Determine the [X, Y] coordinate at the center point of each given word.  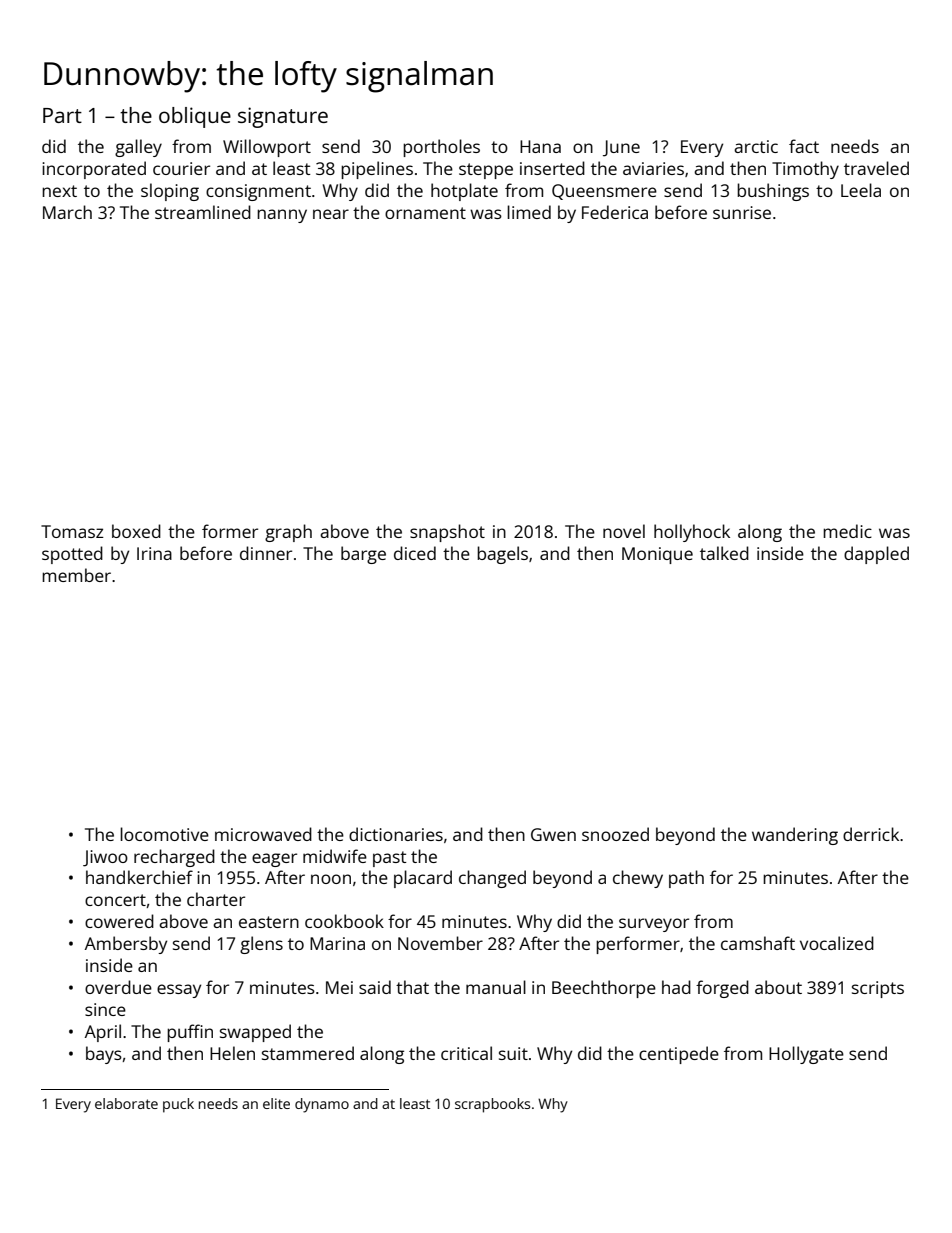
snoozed [615, 834]
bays [104, 1055]
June [621, 148]
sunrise [742, 212]
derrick [871, 834]
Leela [861, 190]
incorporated [94, 170]
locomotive [164, 834]
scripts [878, 989]
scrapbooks [492, 1105]
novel [624, 531]
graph [288, 533]
